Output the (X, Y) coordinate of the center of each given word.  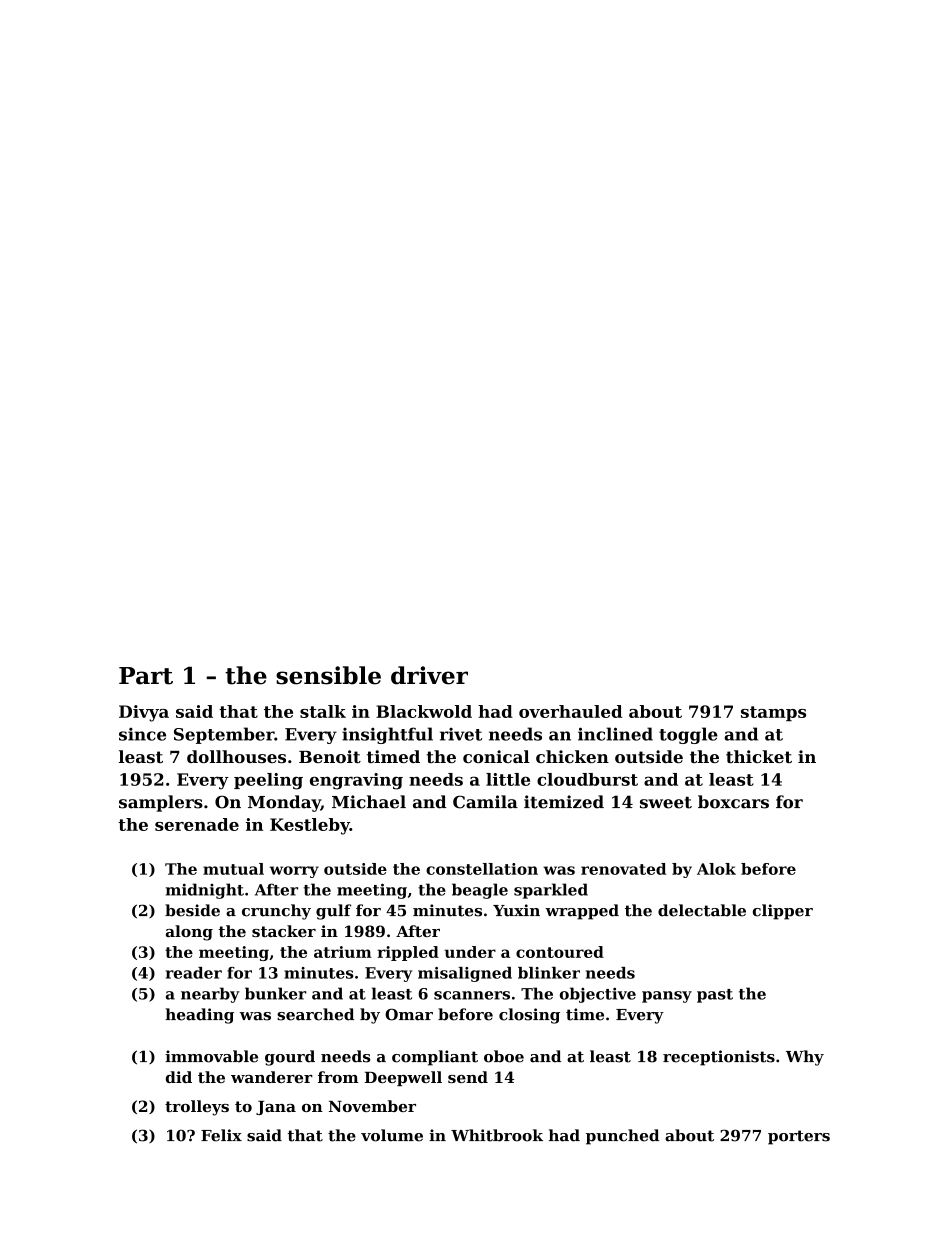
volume (392, 1135)
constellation (482, 869)
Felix (221, 1135)
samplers (161, 803)
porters (799, 1137)
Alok (716, 869)
